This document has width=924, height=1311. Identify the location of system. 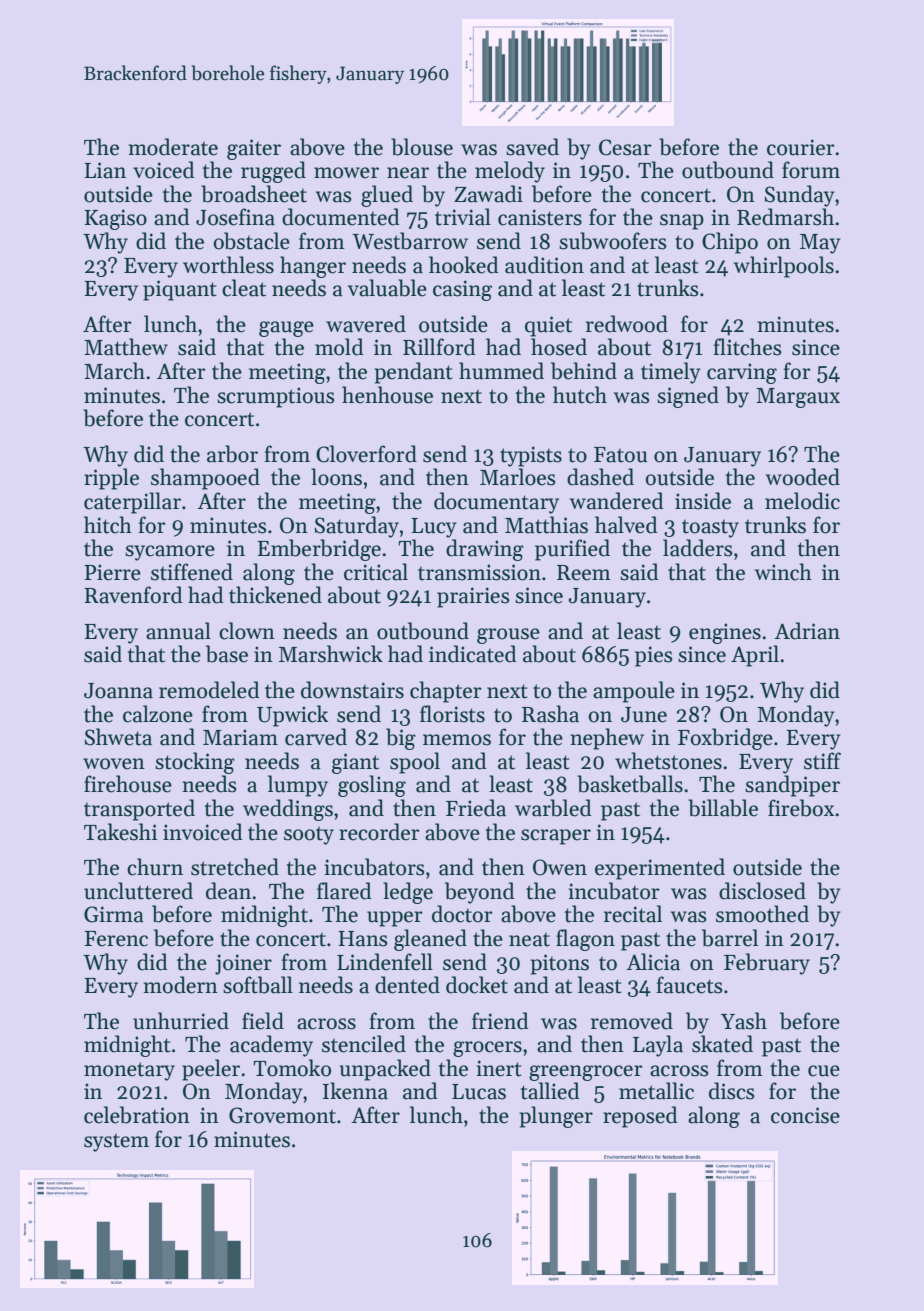
(116, 1143).
